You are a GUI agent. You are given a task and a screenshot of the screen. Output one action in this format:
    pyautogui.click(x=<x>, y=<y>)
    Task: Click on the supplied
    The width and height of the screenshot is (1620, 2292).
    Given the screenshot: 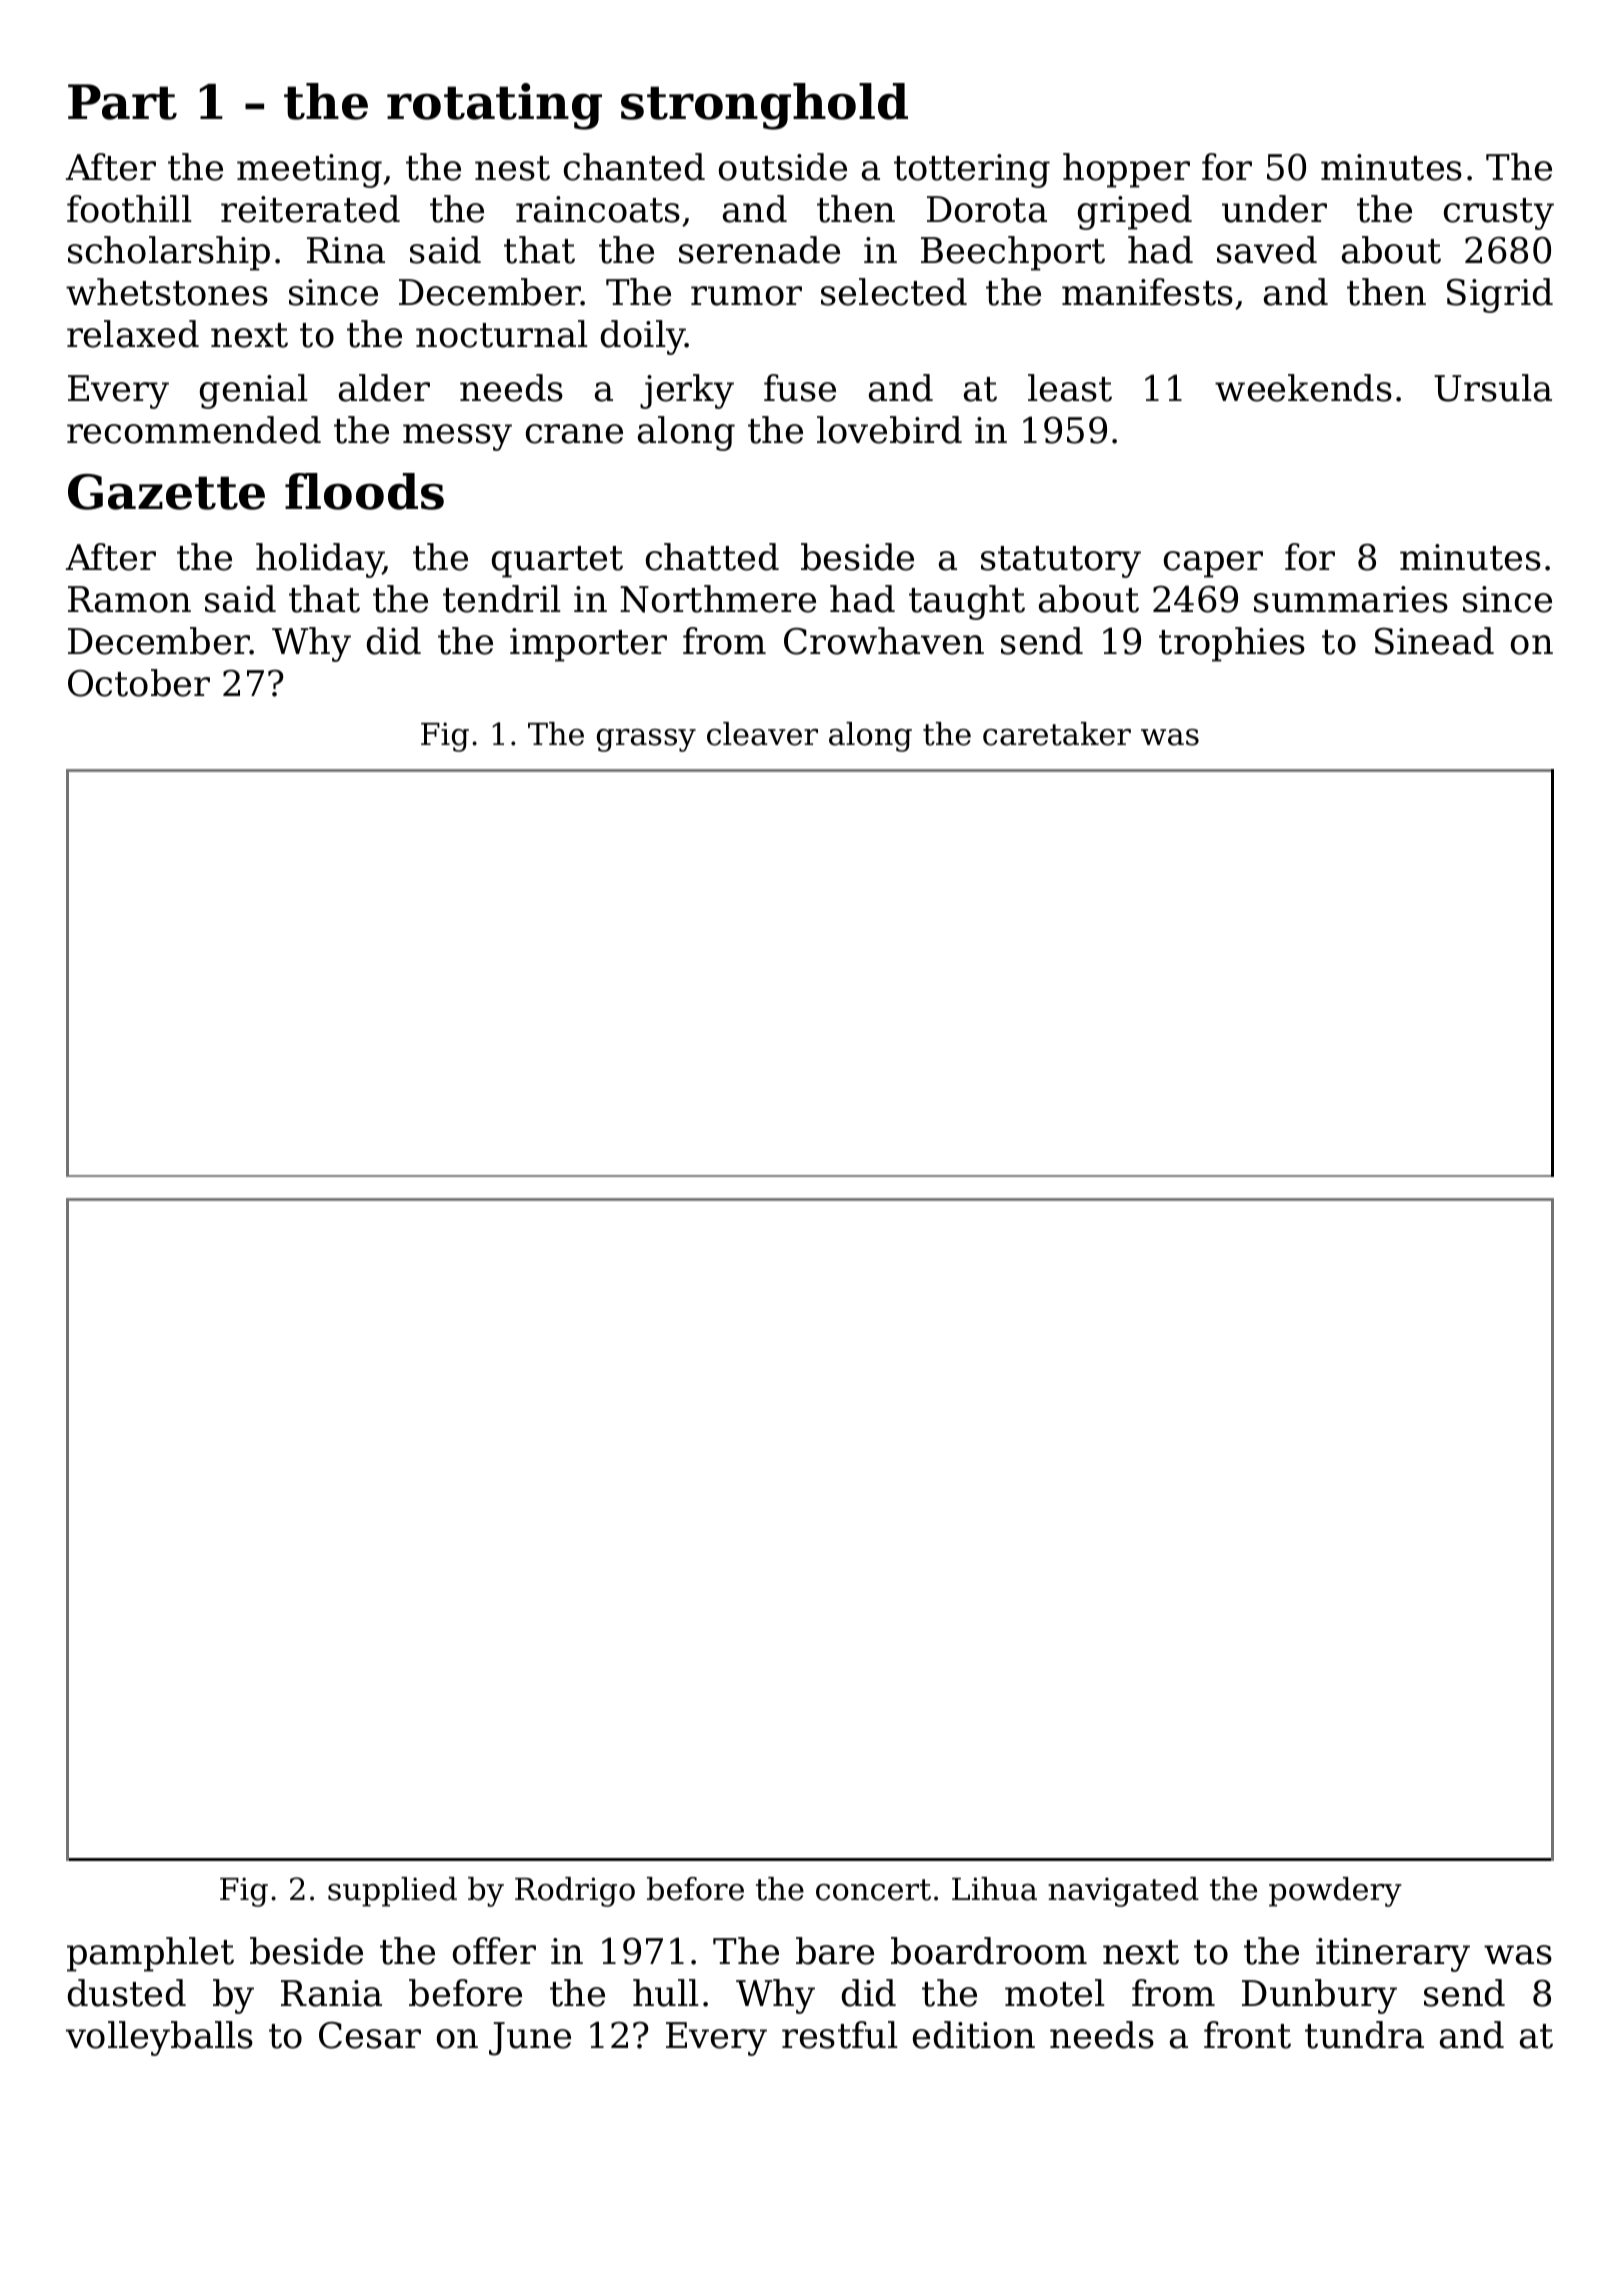 What is the action you would take?
    pyautogui.click(x=392, y=1892)
